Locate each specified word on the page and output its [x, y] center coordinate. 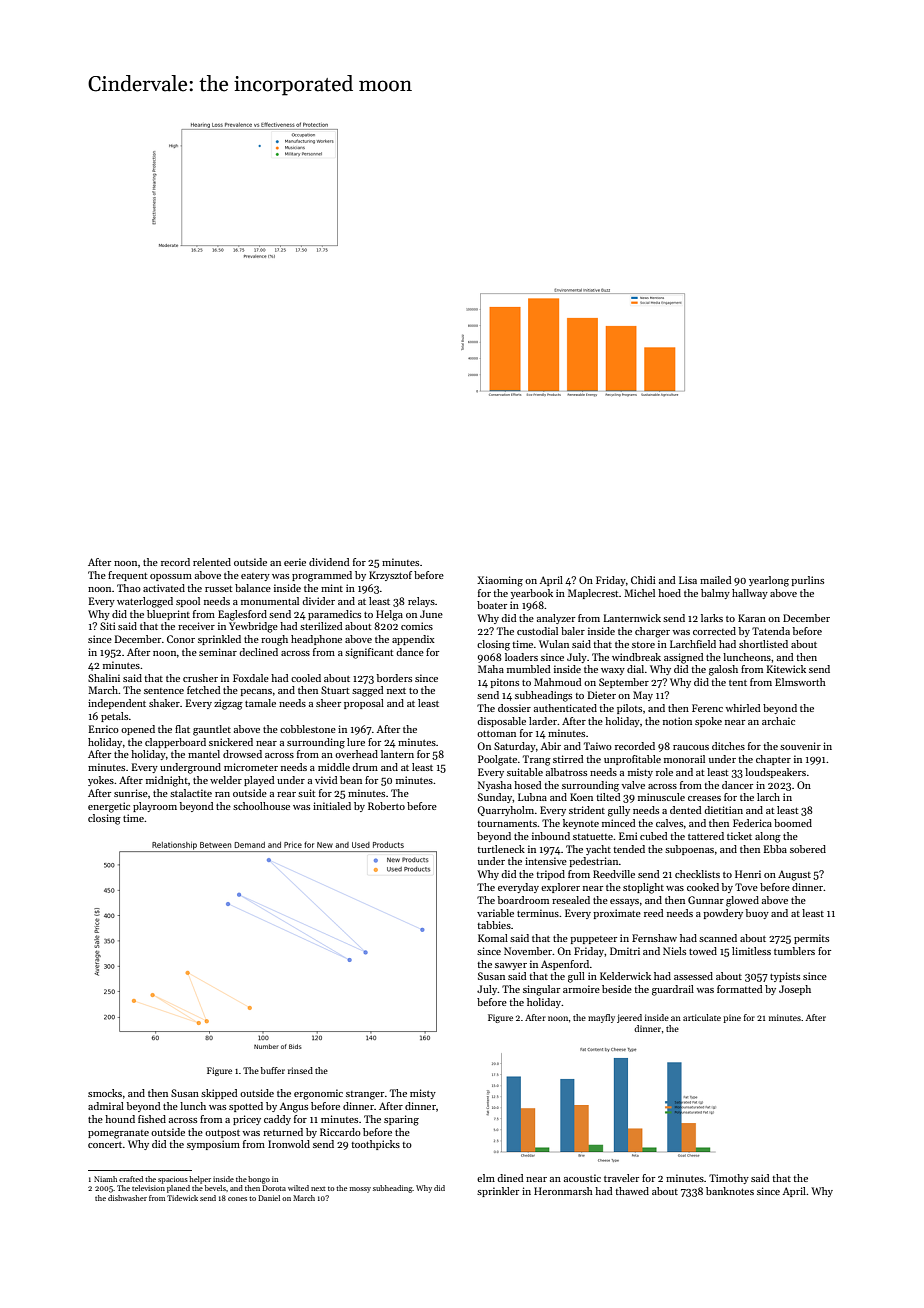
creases [704, 798]
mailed [716, 580]
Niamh [105, 1179]
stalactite [191, 793]
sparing [401, 1120]
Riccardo [340, 1132]
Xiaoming [500, 581]
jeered [629, 1018]
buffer [273, 1070]
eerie [295, 562]
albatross [566, 772]
